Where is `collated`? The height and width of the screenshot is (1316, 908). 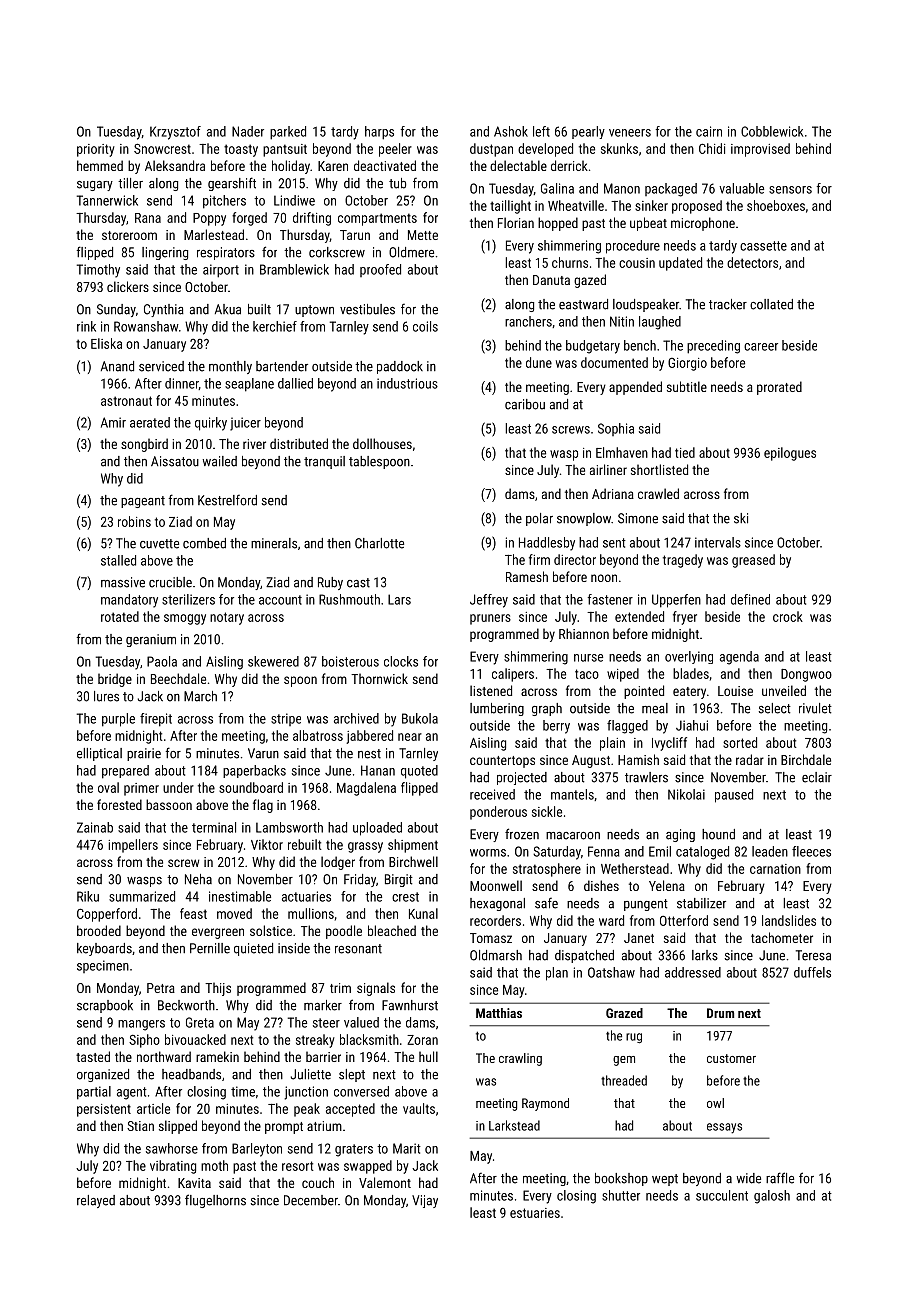
collated is located at coordinates (771, 304).
